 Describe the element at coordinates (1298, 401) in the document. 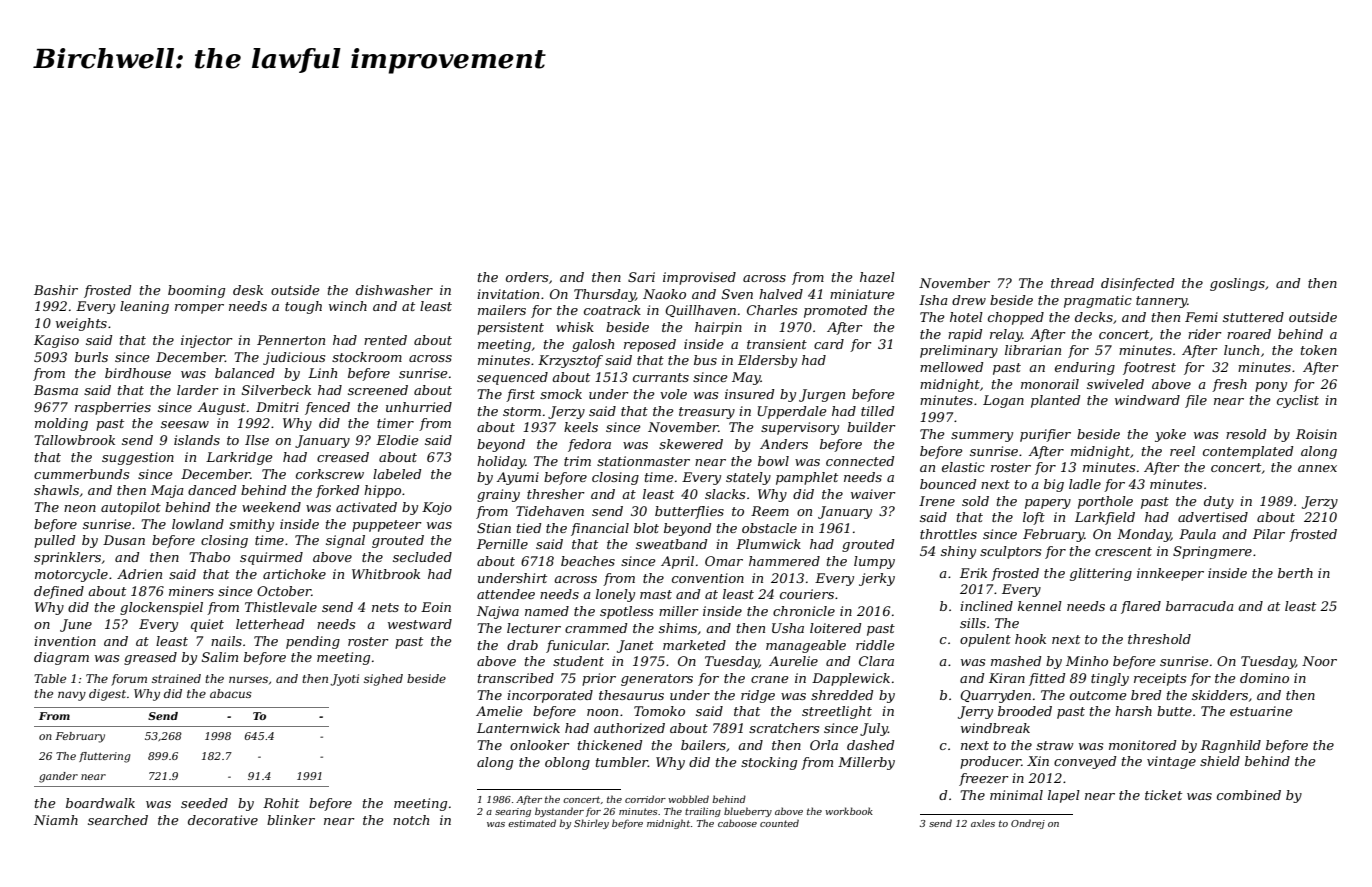

I see `cyclist` at that location.
